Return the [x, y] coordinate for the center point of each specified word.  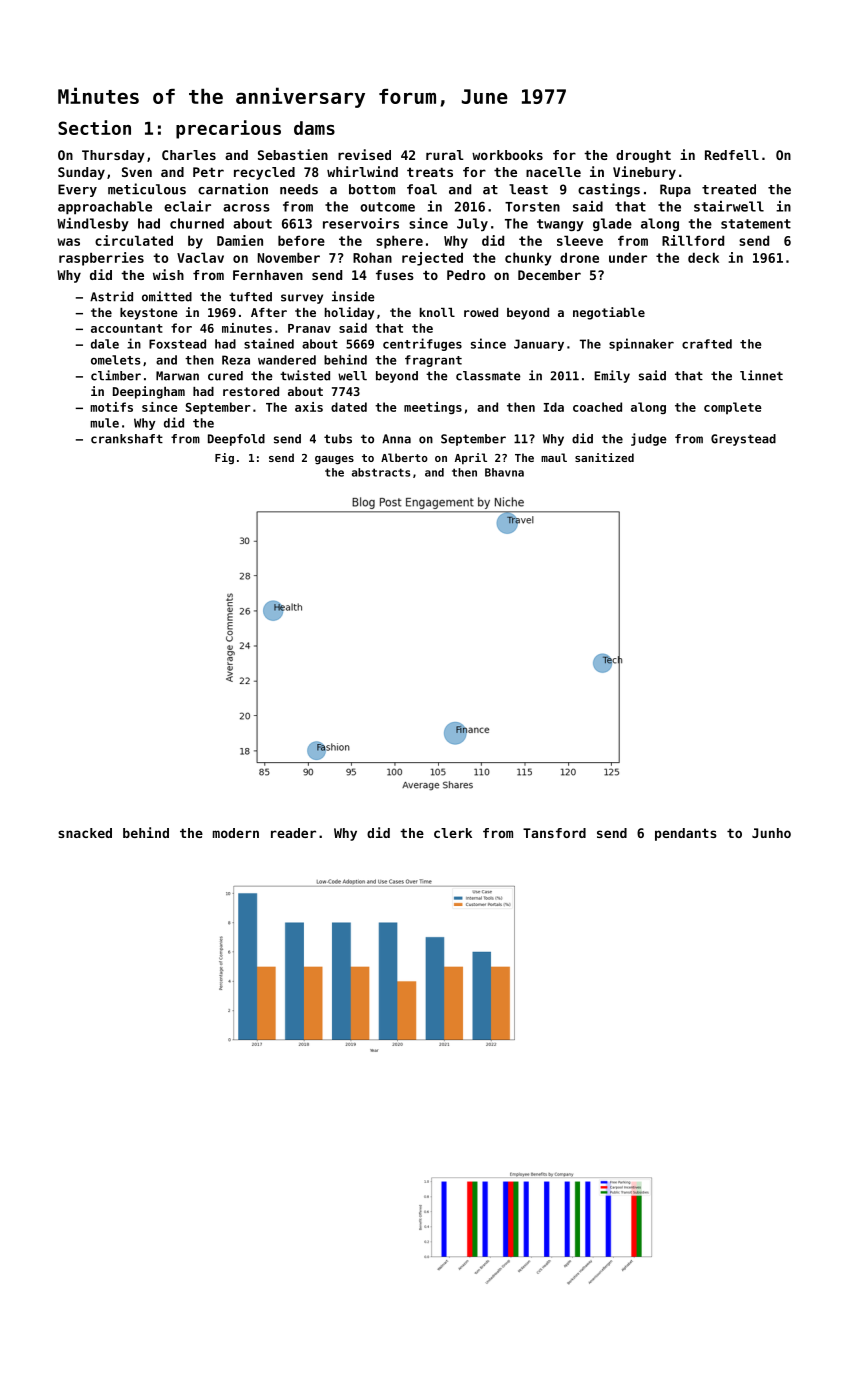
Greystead [743, 440]
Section [94, 127]
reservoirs [361, 223]
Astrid [111, 296]
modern [236, 833]
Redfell [732, 155]
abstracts [381, 472]
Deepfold [236, 440]
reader [293, 833]
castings [609, 190]
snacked [85, 833]
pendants [686, 834]
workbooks [507, 155]
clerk [453, 833]
